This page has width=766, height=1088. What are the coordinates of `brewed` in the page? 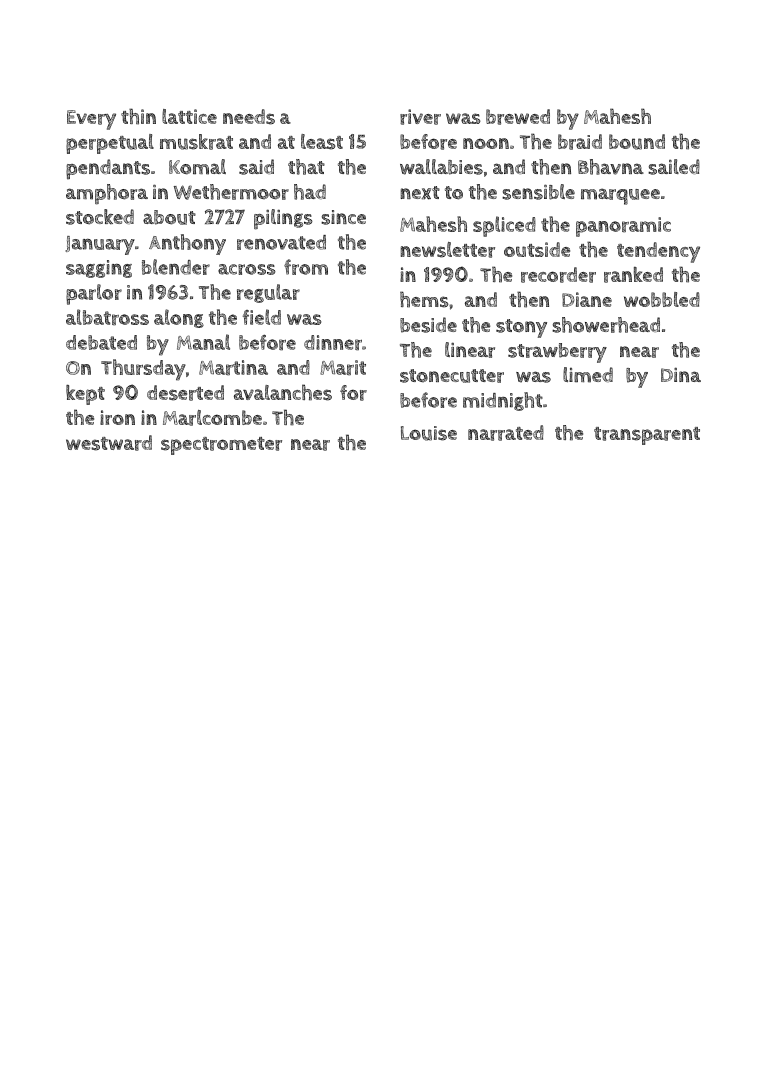 It's located at (518, 117).
